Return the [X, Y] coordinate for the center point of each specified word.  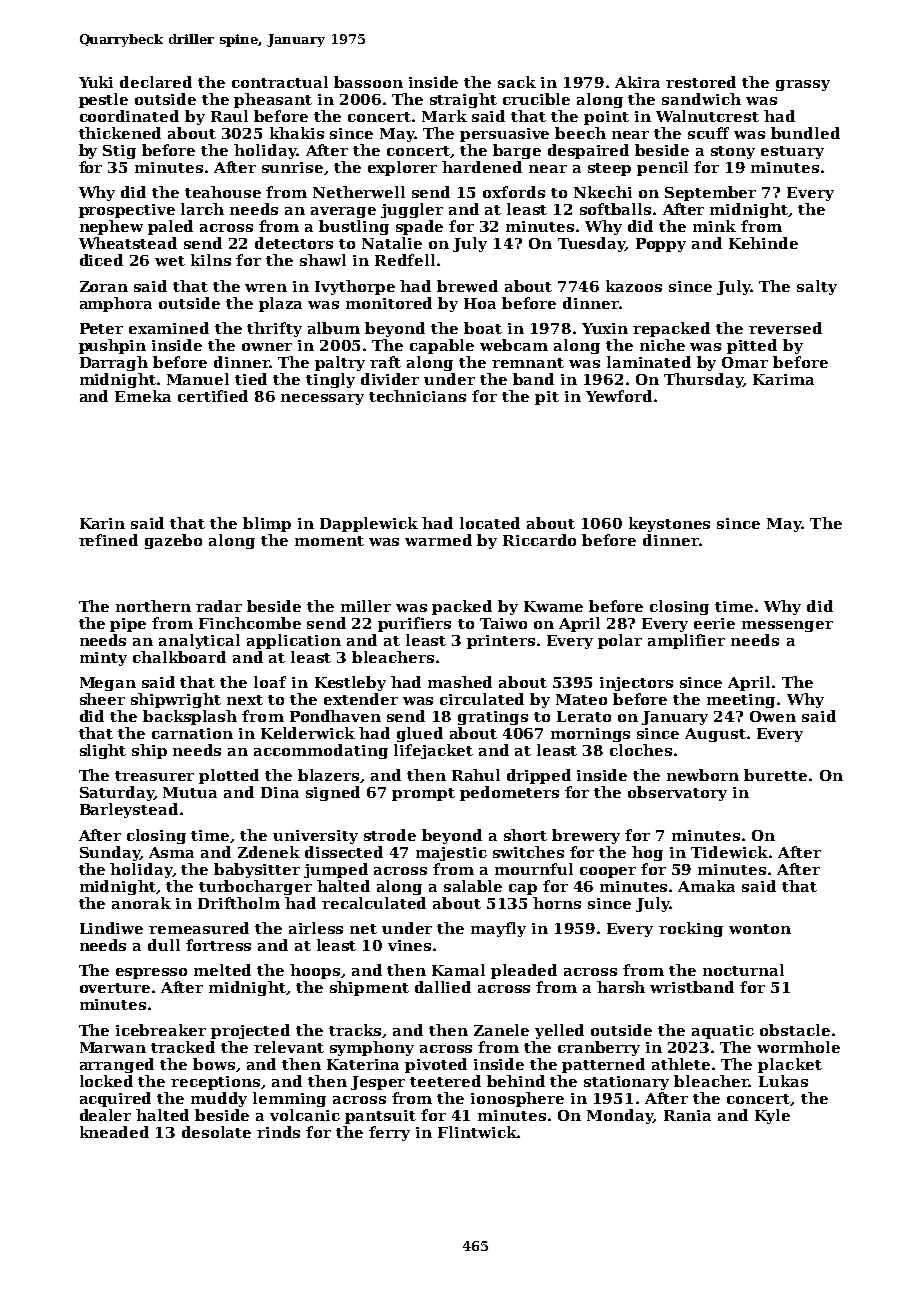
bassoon [368, 82]
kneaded [114, 1132]
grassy [803, 85]
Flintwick [477, 1132]
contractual [280, 82]
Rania [687, 1115]
